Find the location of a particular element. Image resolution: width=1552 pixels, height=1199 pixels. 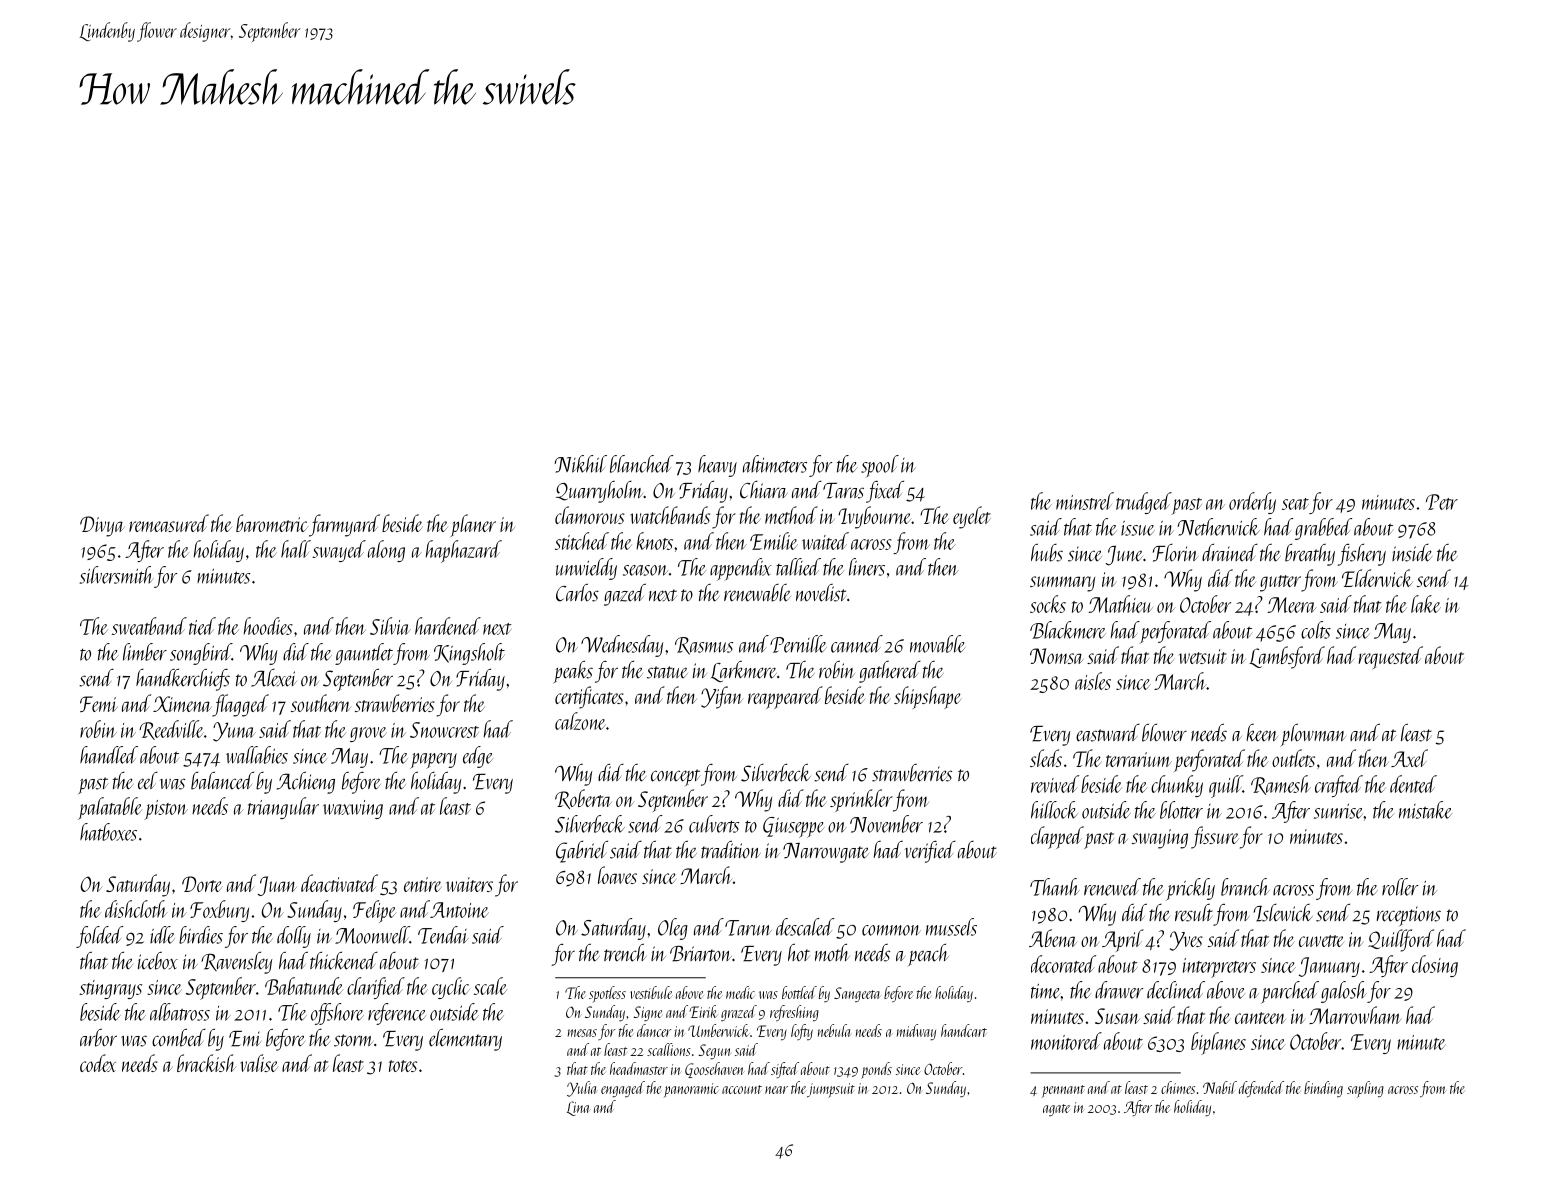

spool is located at coordinates (880, 466).
